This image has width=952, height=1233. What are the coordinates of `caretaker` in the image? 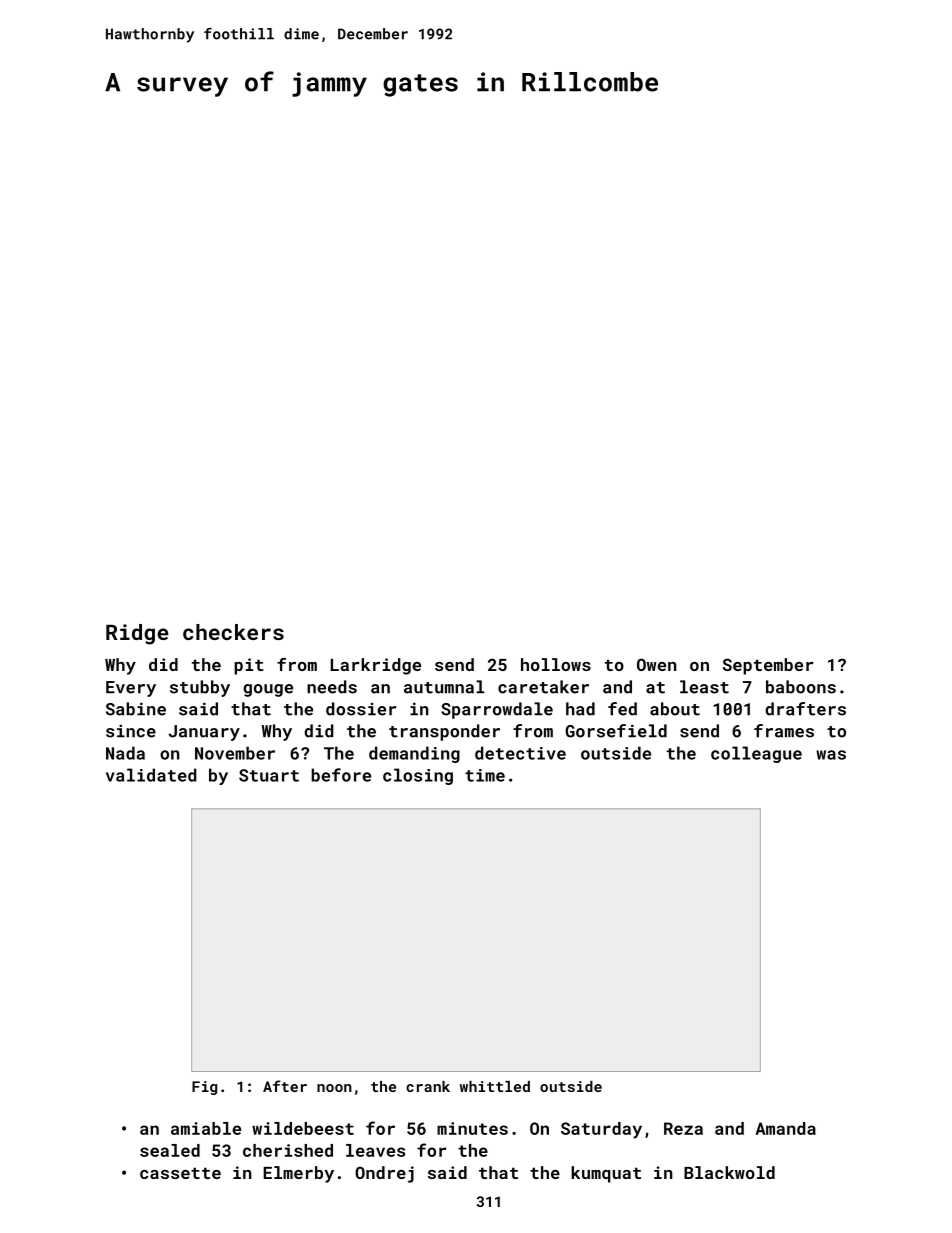 It's located at (543, 687).
